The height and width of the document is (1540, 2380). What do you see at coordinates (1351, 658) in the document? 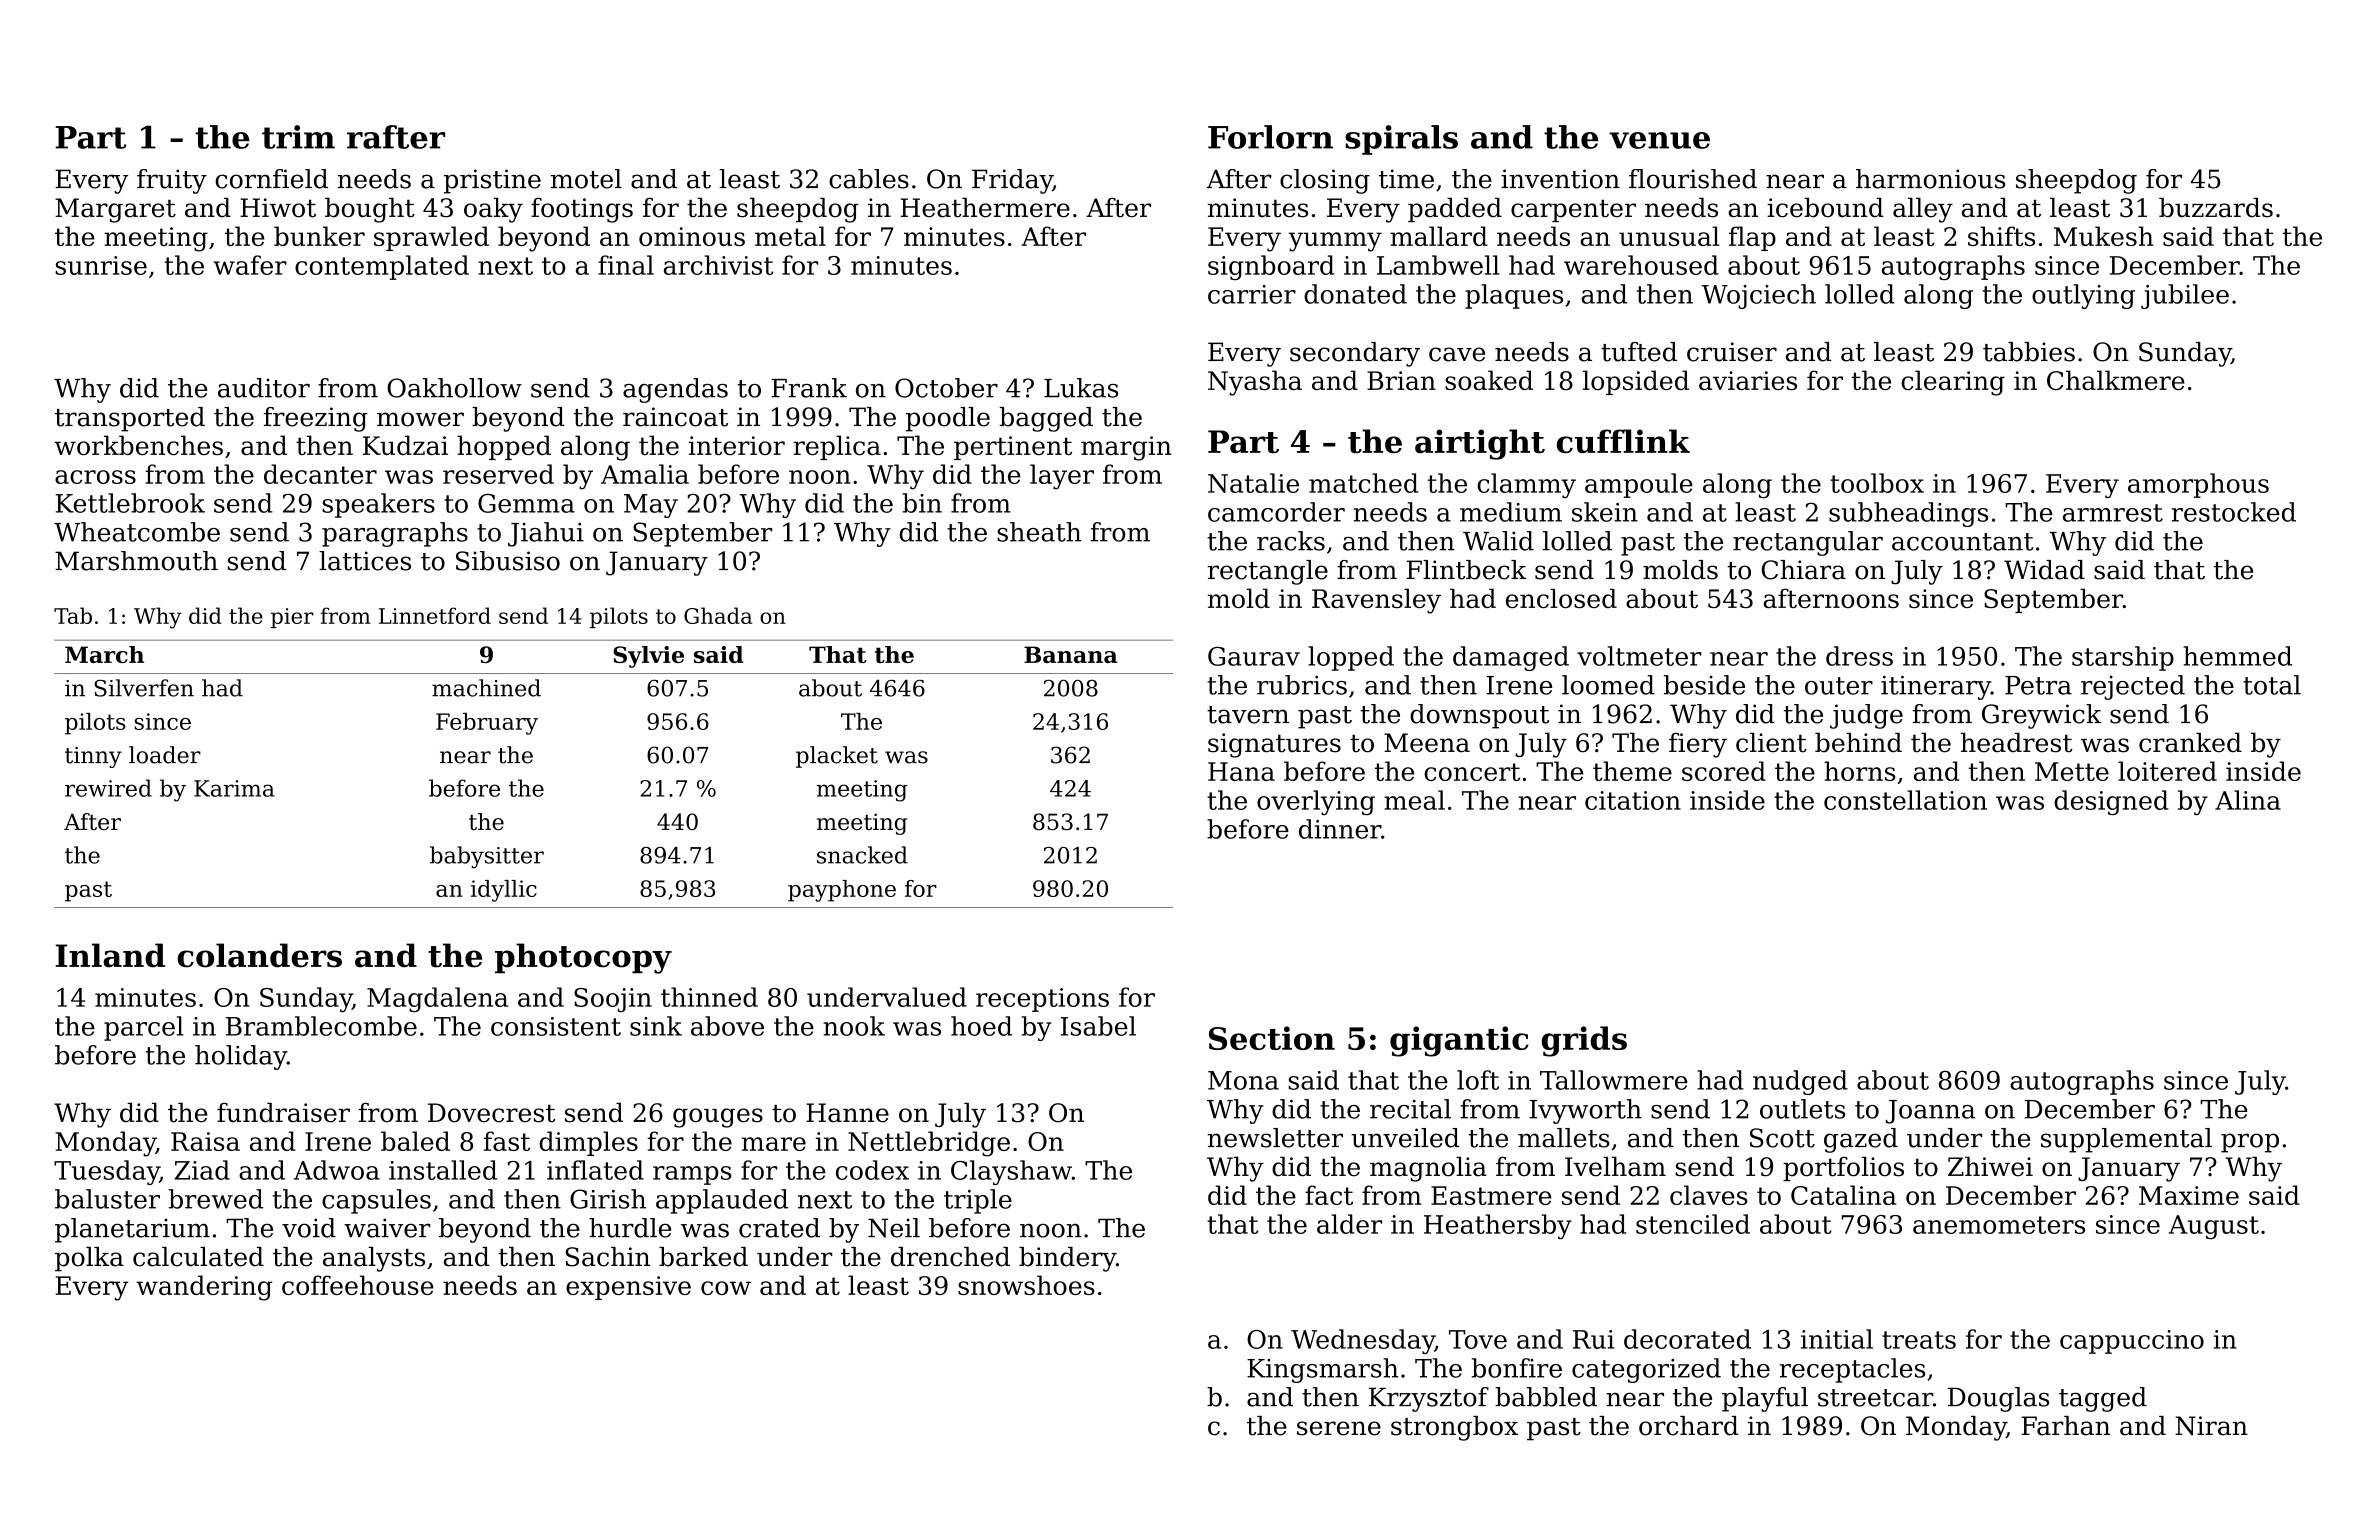
I see `lopped` at bounding box center [1351, 658].
